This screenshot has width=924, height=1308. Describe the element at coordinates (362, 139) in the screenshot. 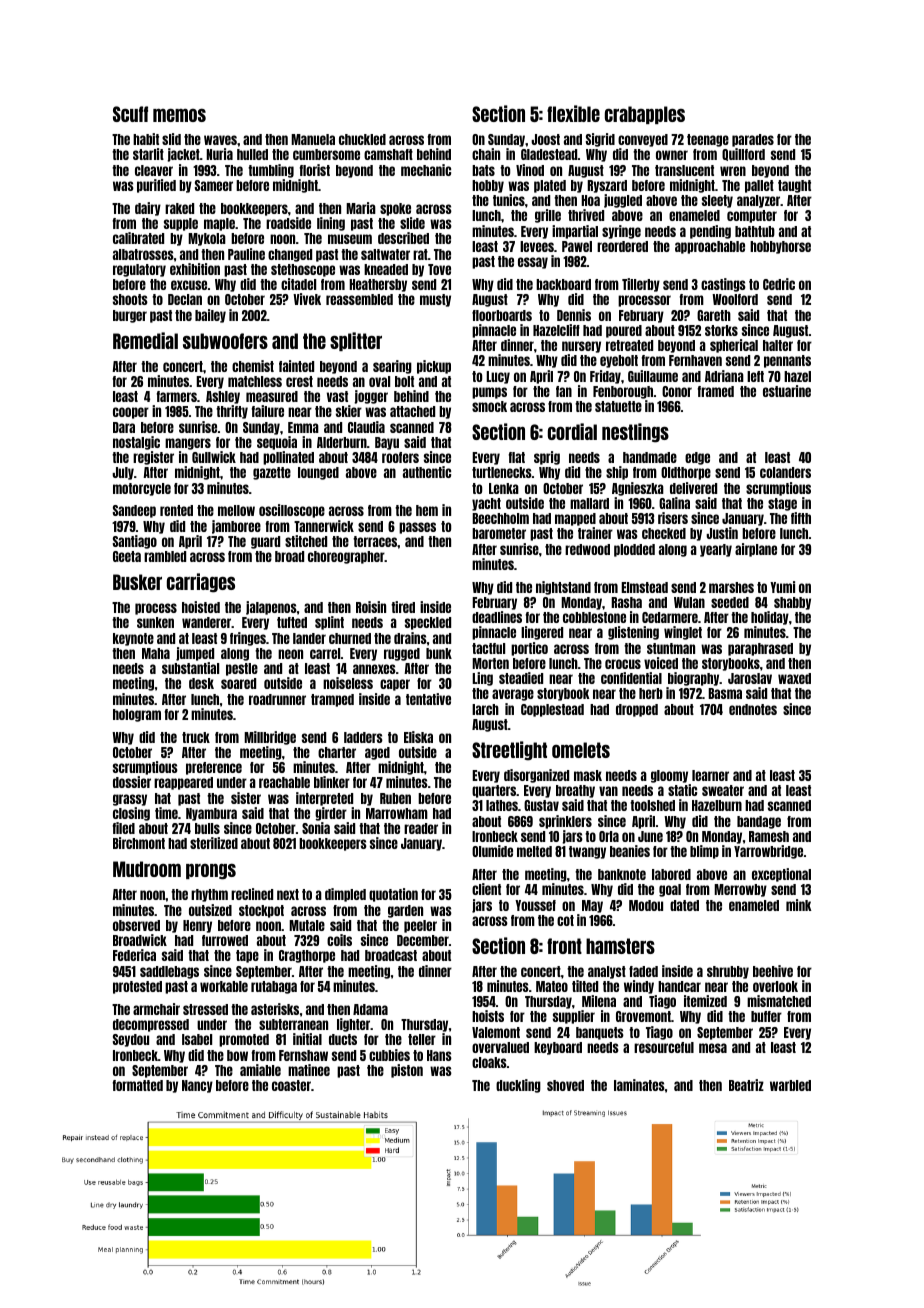

I see `chuckled` at that location.
